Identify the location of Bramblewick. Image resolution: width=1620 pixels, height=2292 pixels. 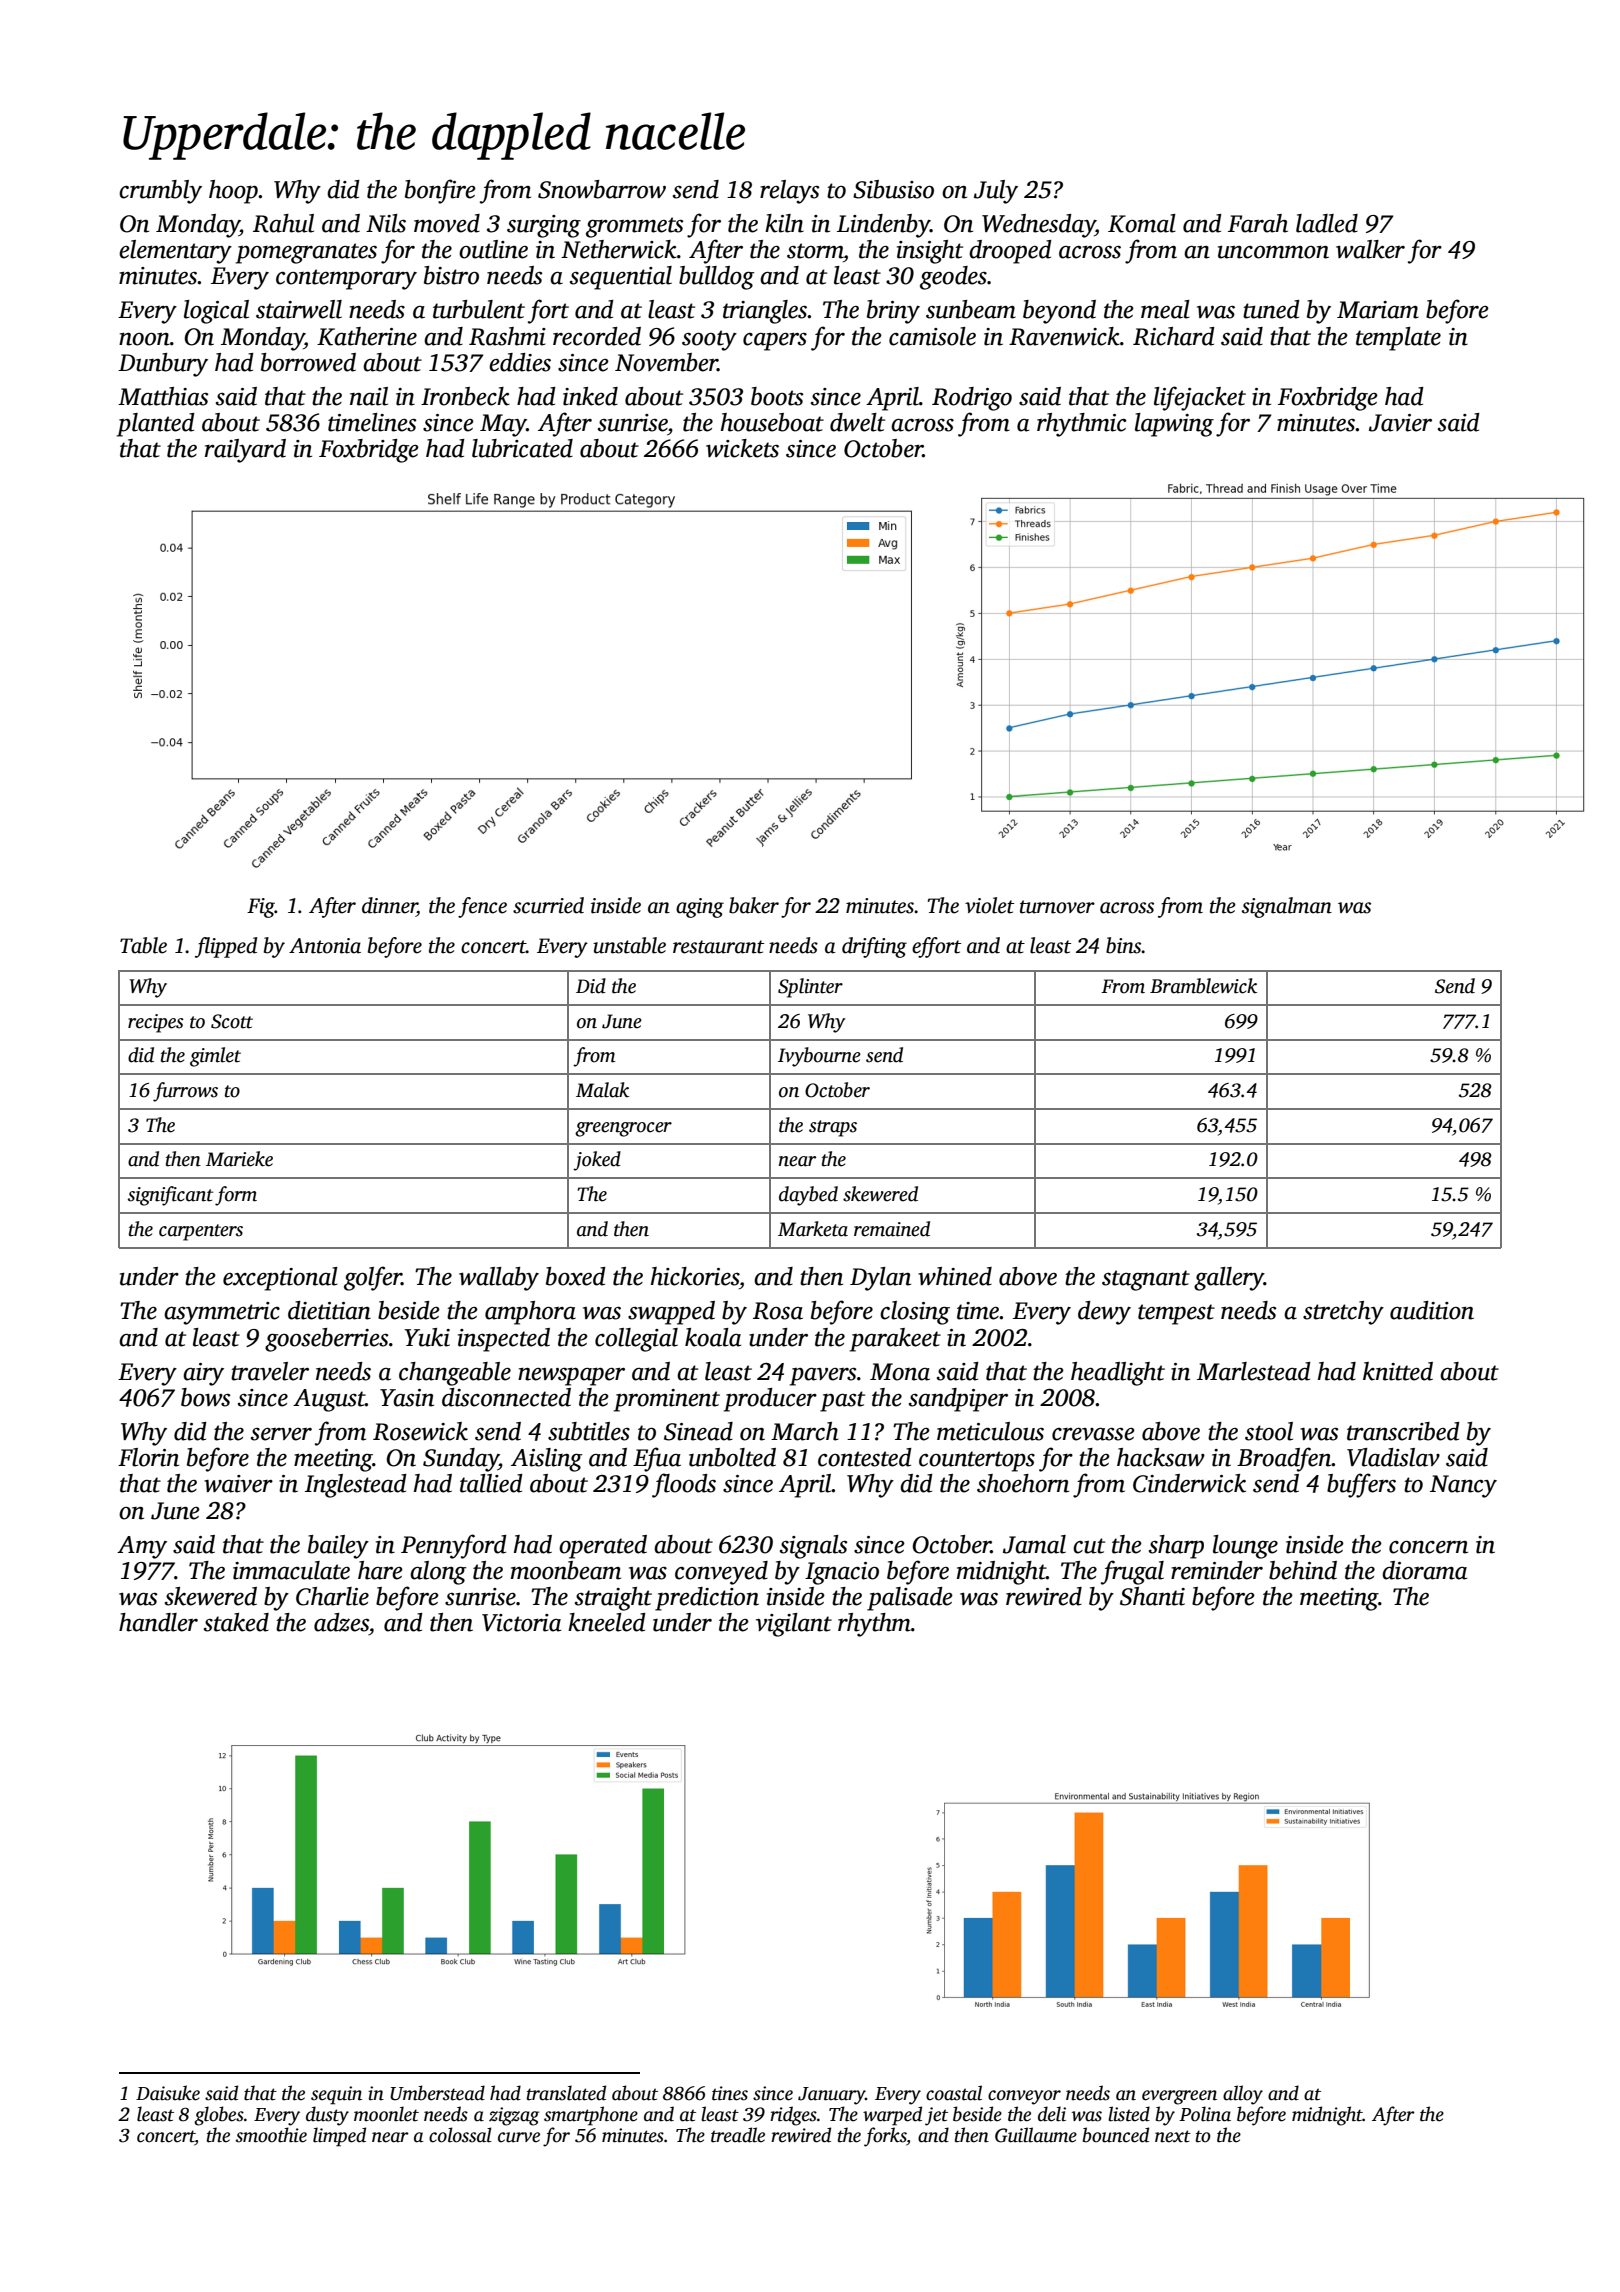
(1203, 986).
